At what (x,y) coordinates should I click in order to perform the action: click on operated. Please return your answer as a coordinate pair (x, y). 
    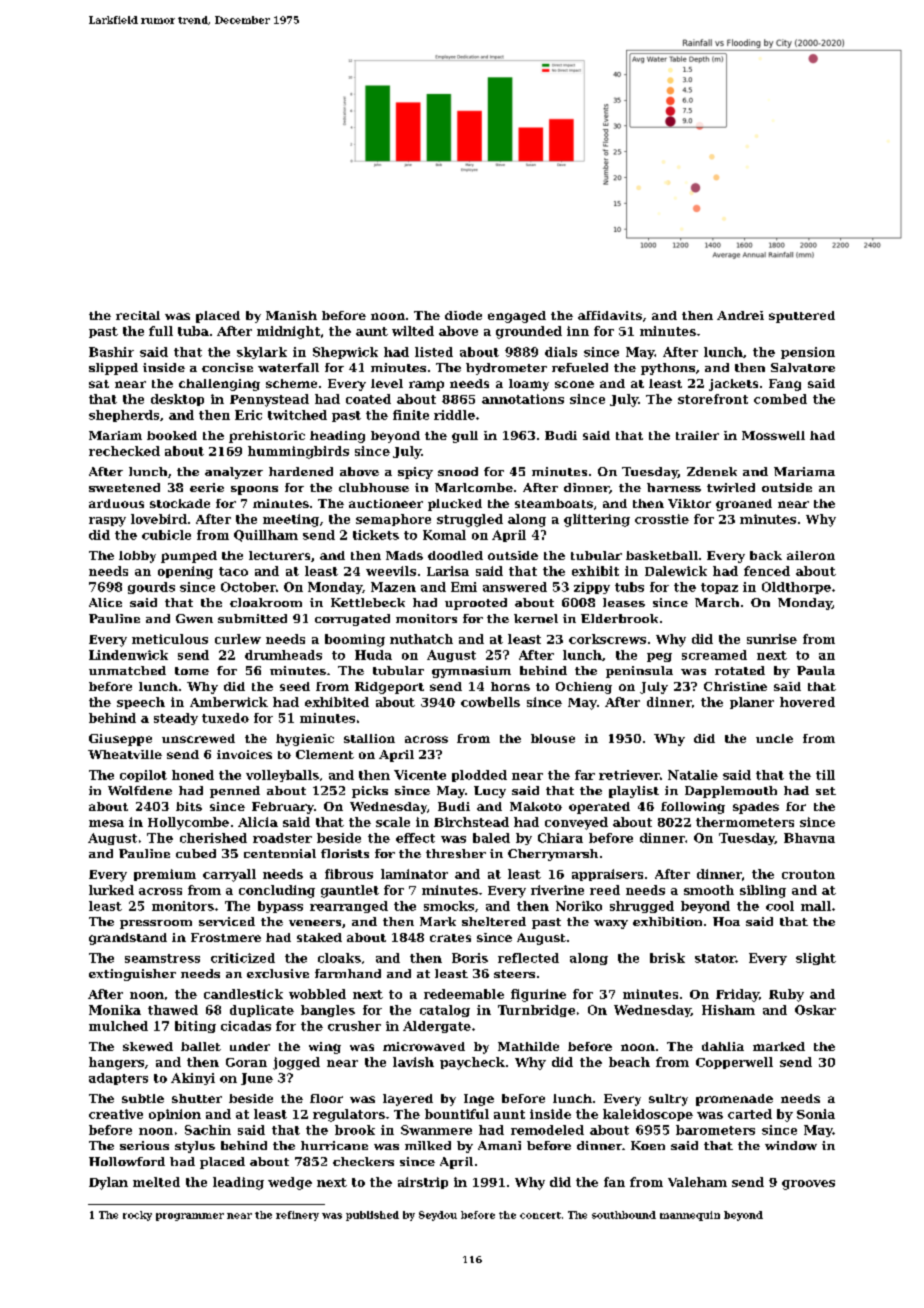
    Looking at the image, I should click on (599, 808).
